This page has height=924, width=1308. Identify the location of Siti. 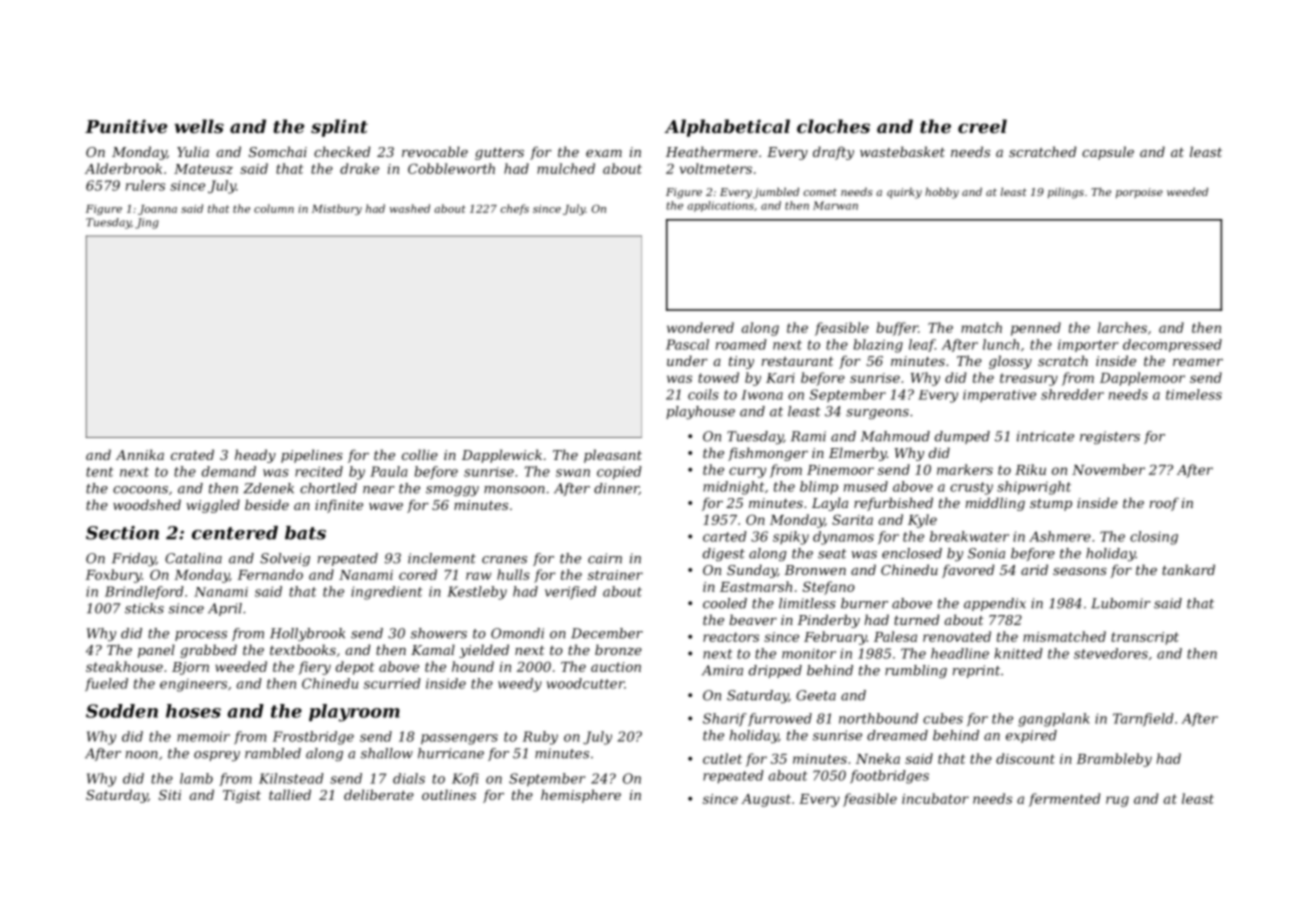
(170, 795).
